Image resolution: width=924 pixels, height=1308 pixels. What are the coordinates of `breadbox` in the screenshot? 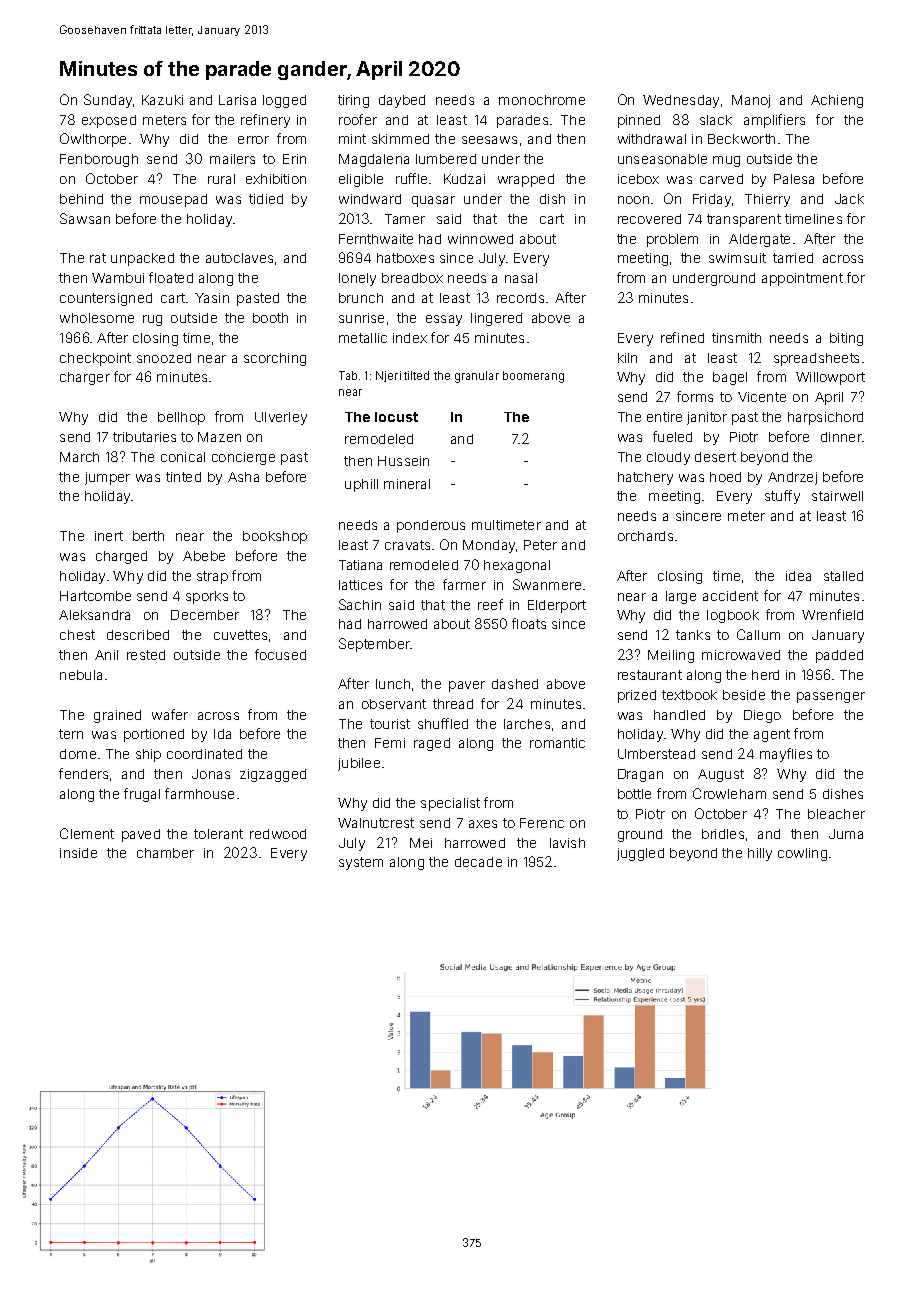 It's located at (412, 278).
